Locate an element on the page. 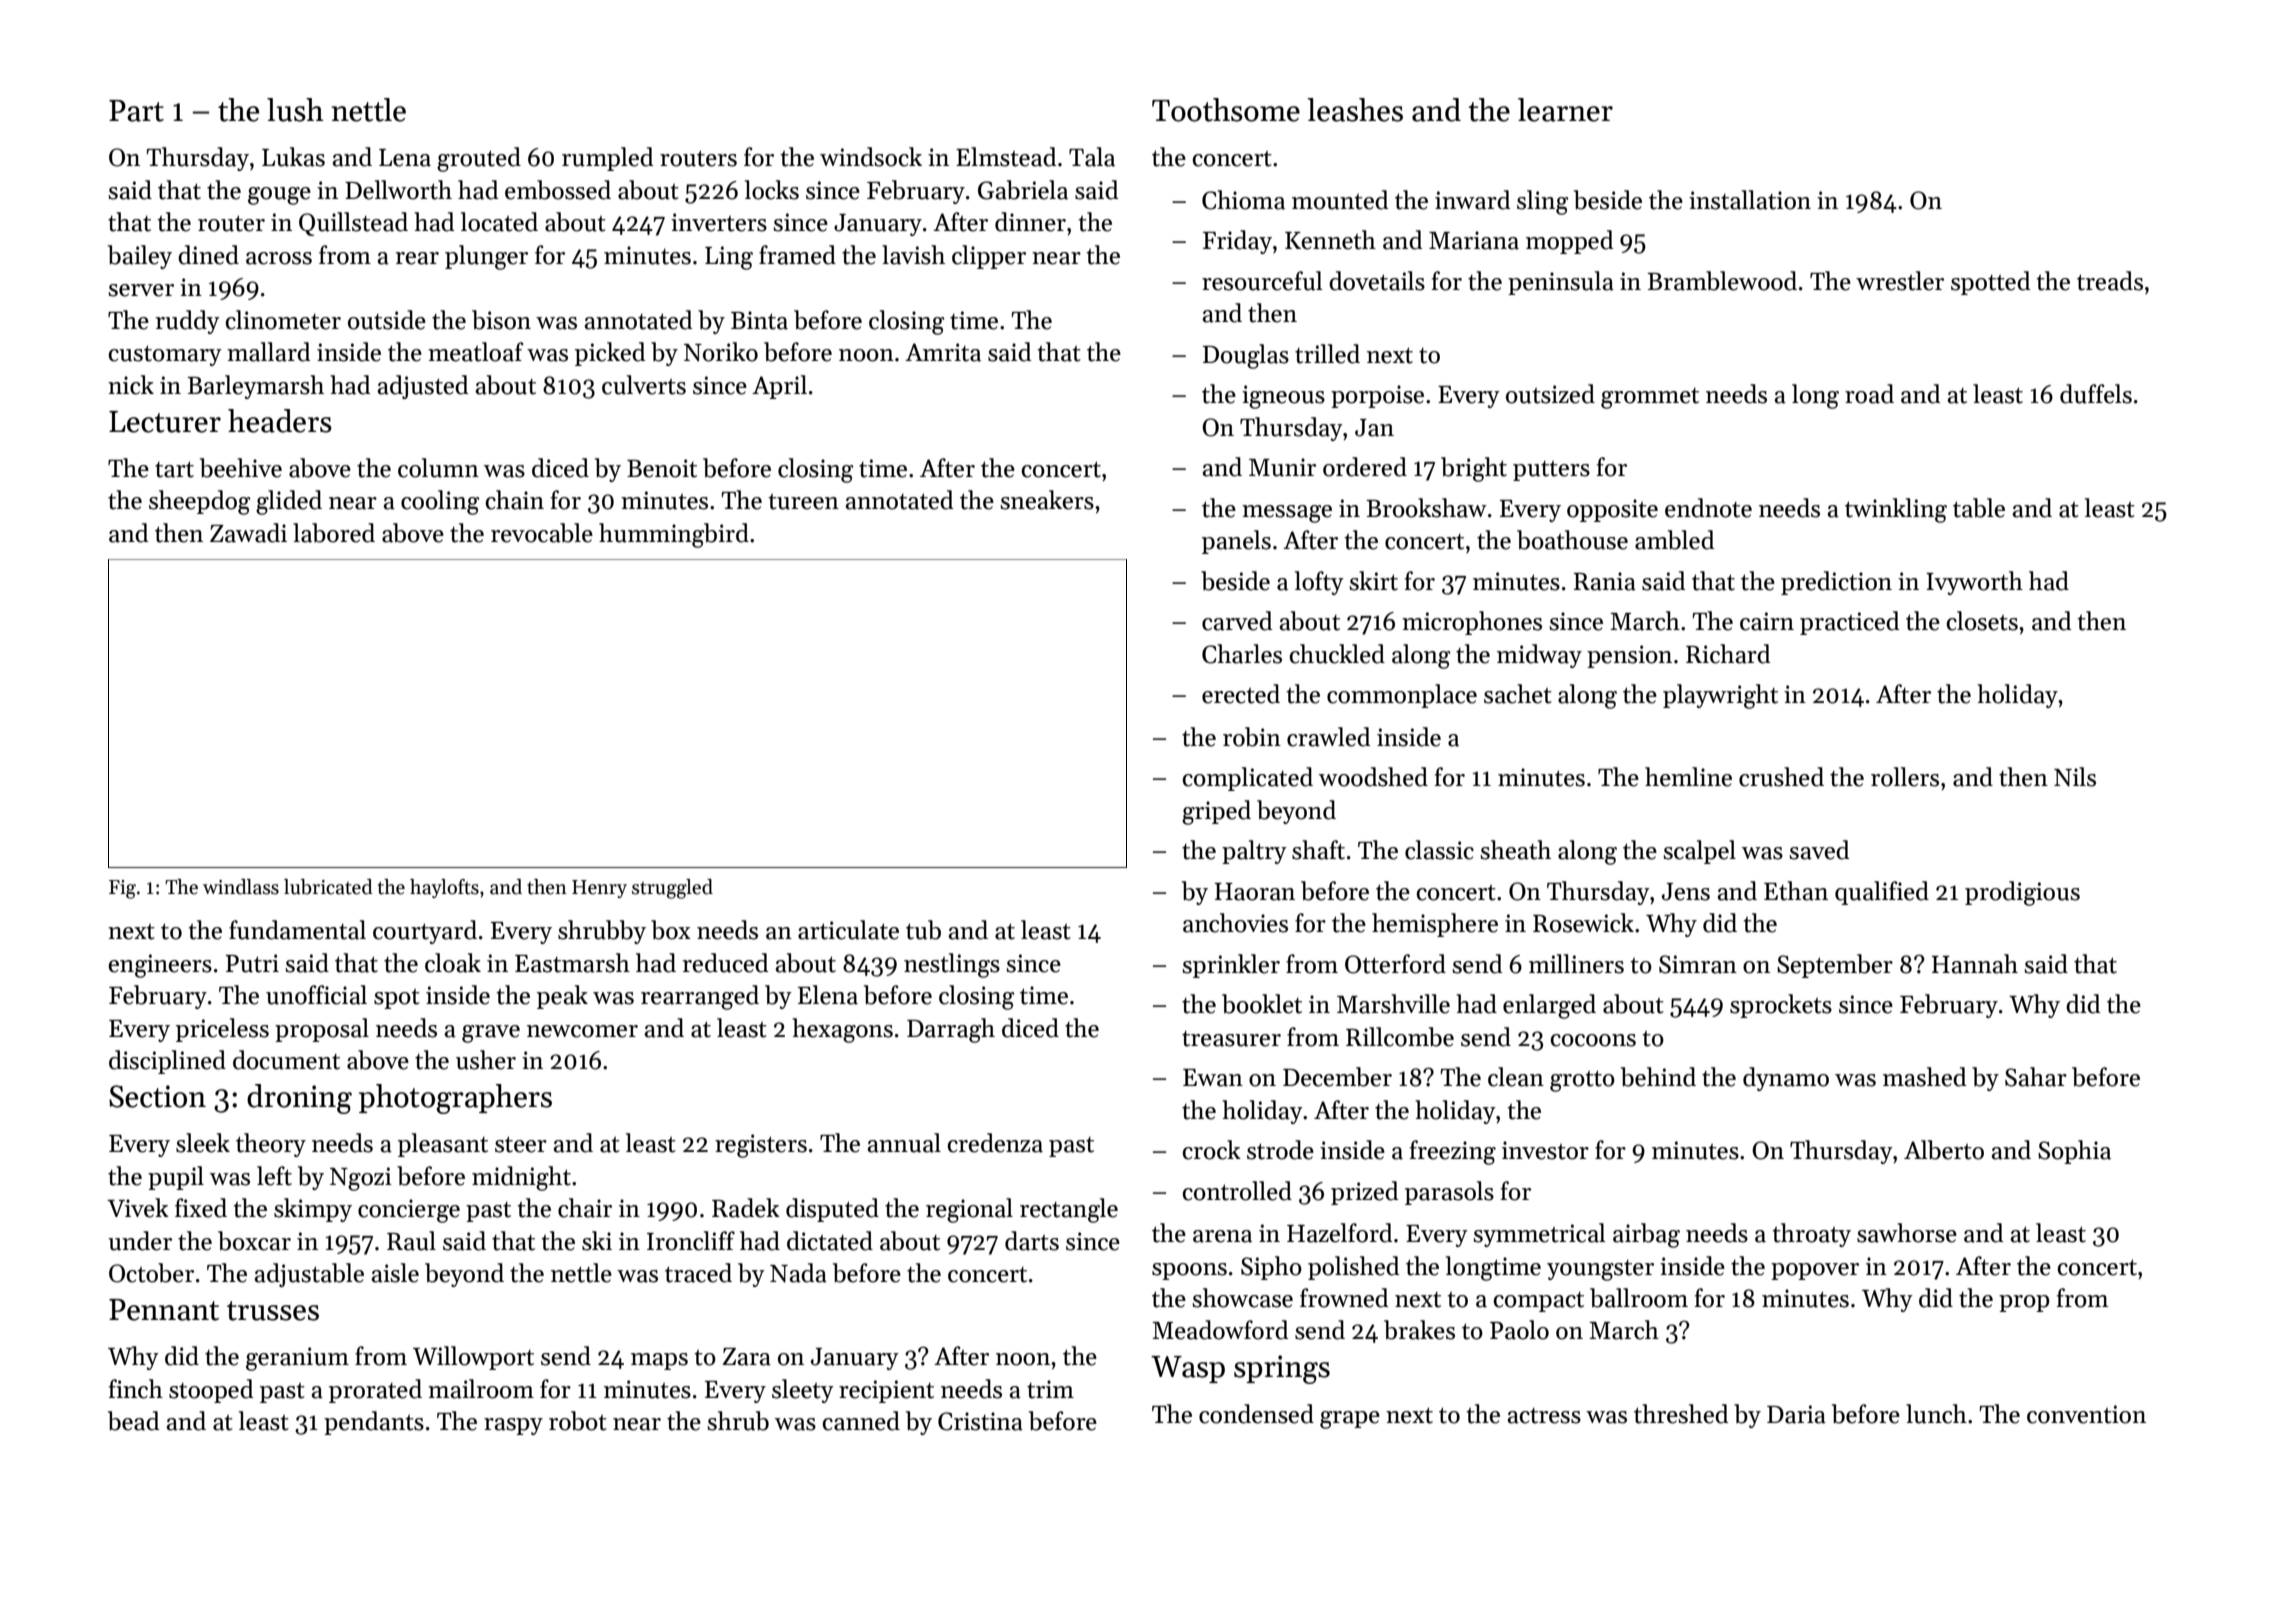 This page has height=1611, width=2279. raspy is located at coordinates (513, 1426).
